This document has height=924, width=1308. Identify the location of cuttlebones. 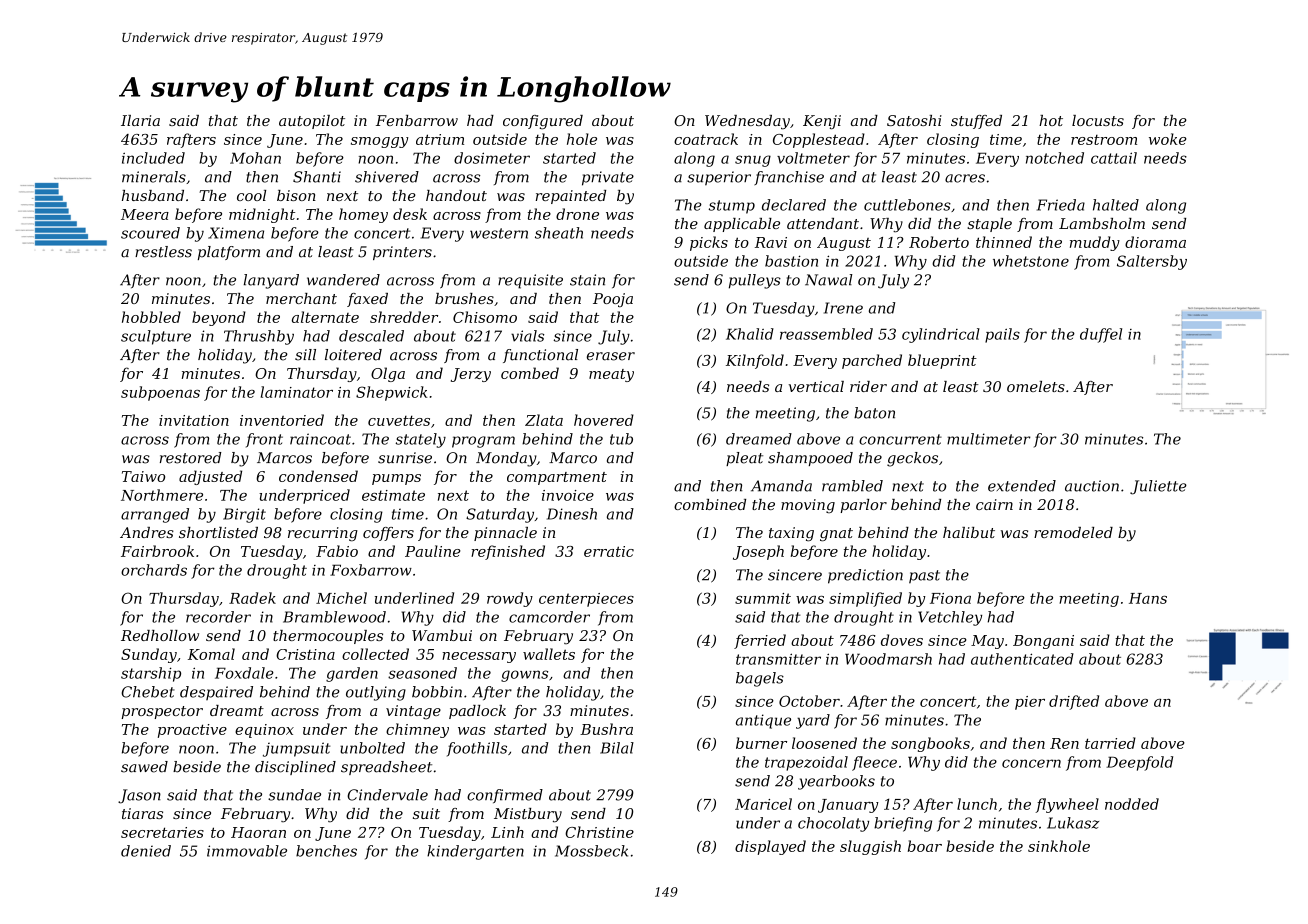
(907, 205).
